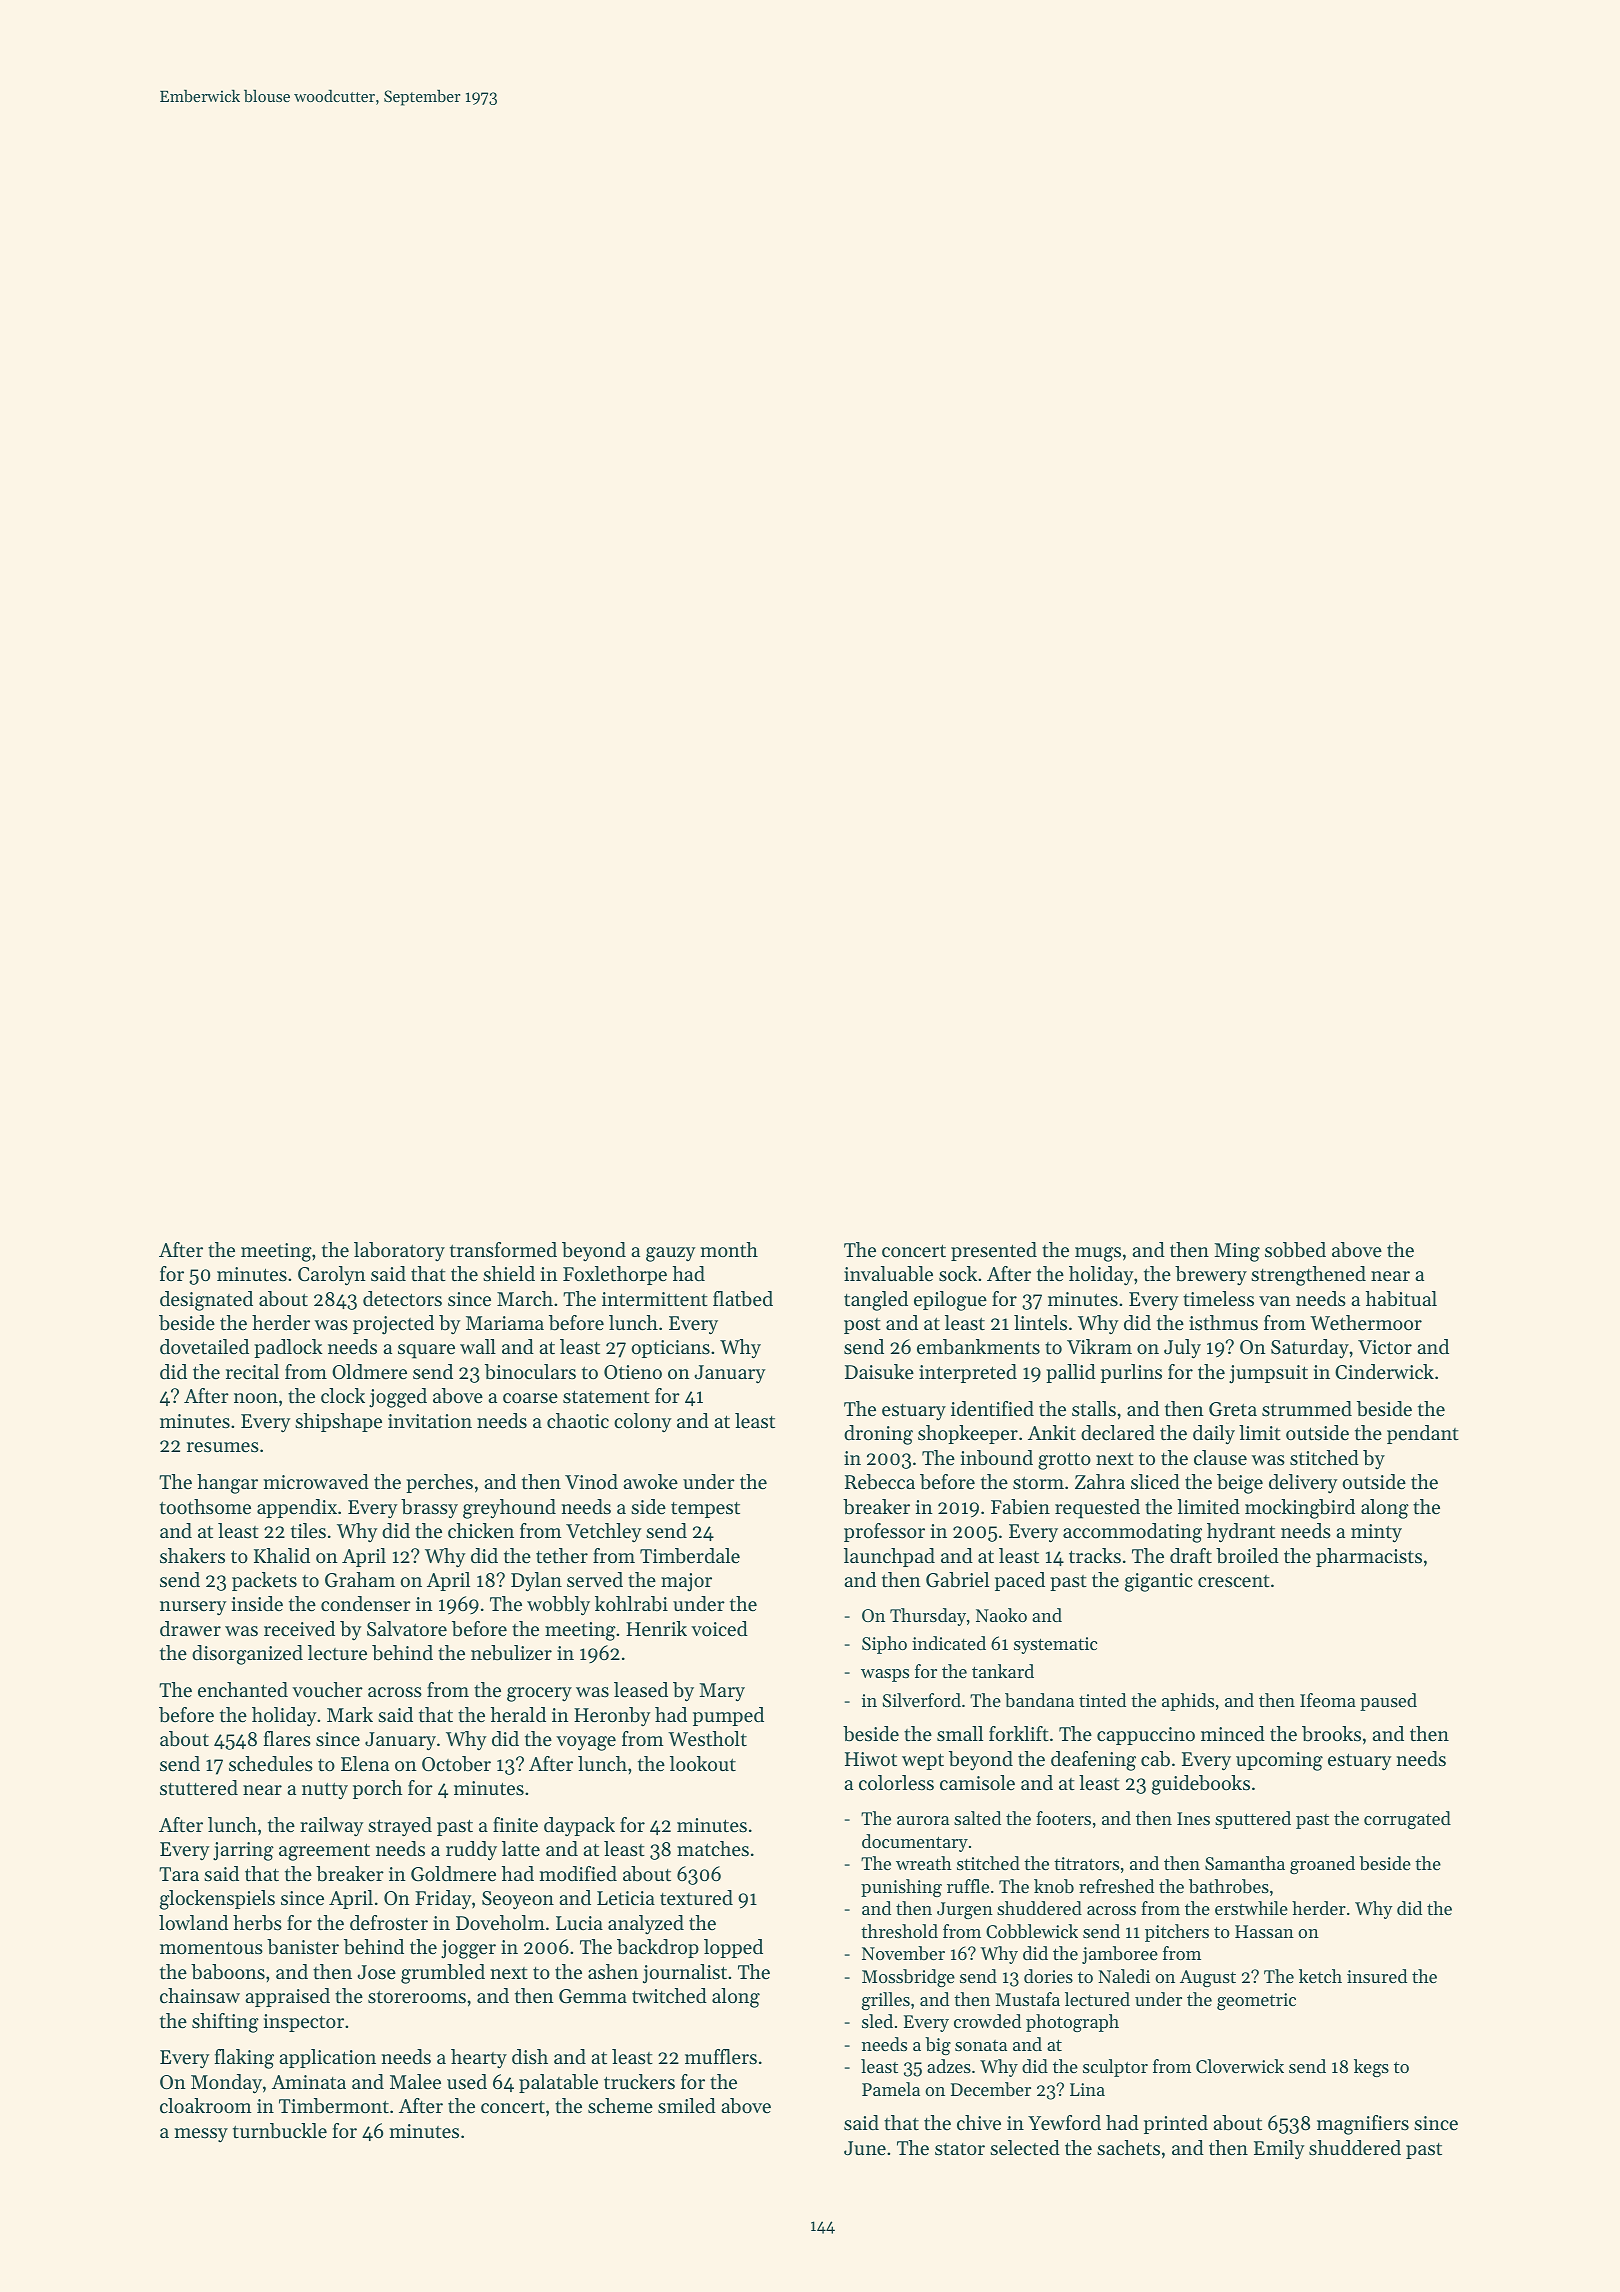  What do you see at coordinates (503, 1250) in the screenshot?
I see `transformed` at bounding box center [503, 1250].
